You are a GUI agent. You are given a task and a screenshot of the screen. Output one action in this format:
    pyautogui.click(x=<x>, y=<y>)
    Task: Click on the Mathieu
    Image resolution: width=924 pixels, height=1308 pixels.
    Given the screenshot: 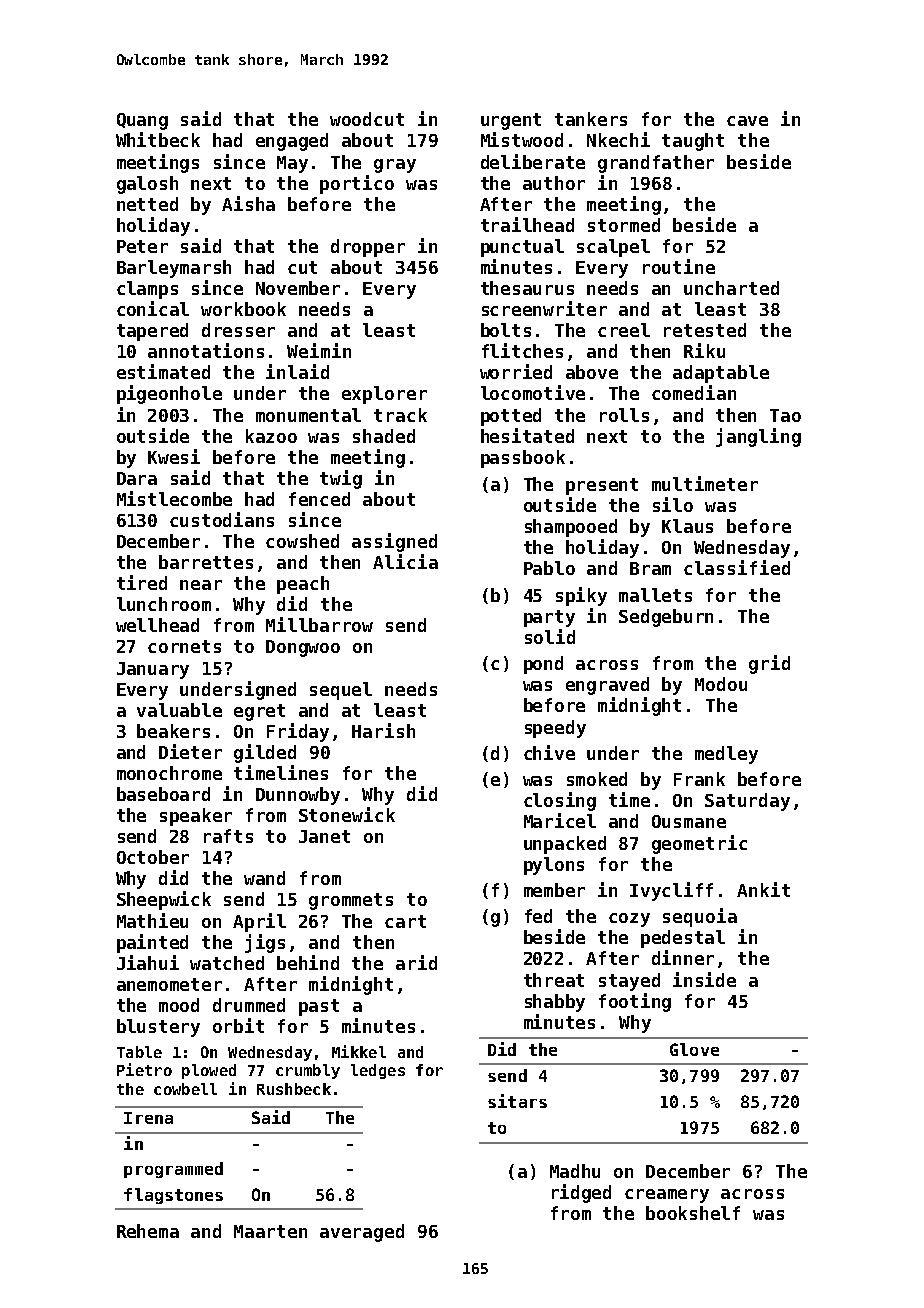 What is the action you would take?
    pyautogui.click(x=152, y=920)
